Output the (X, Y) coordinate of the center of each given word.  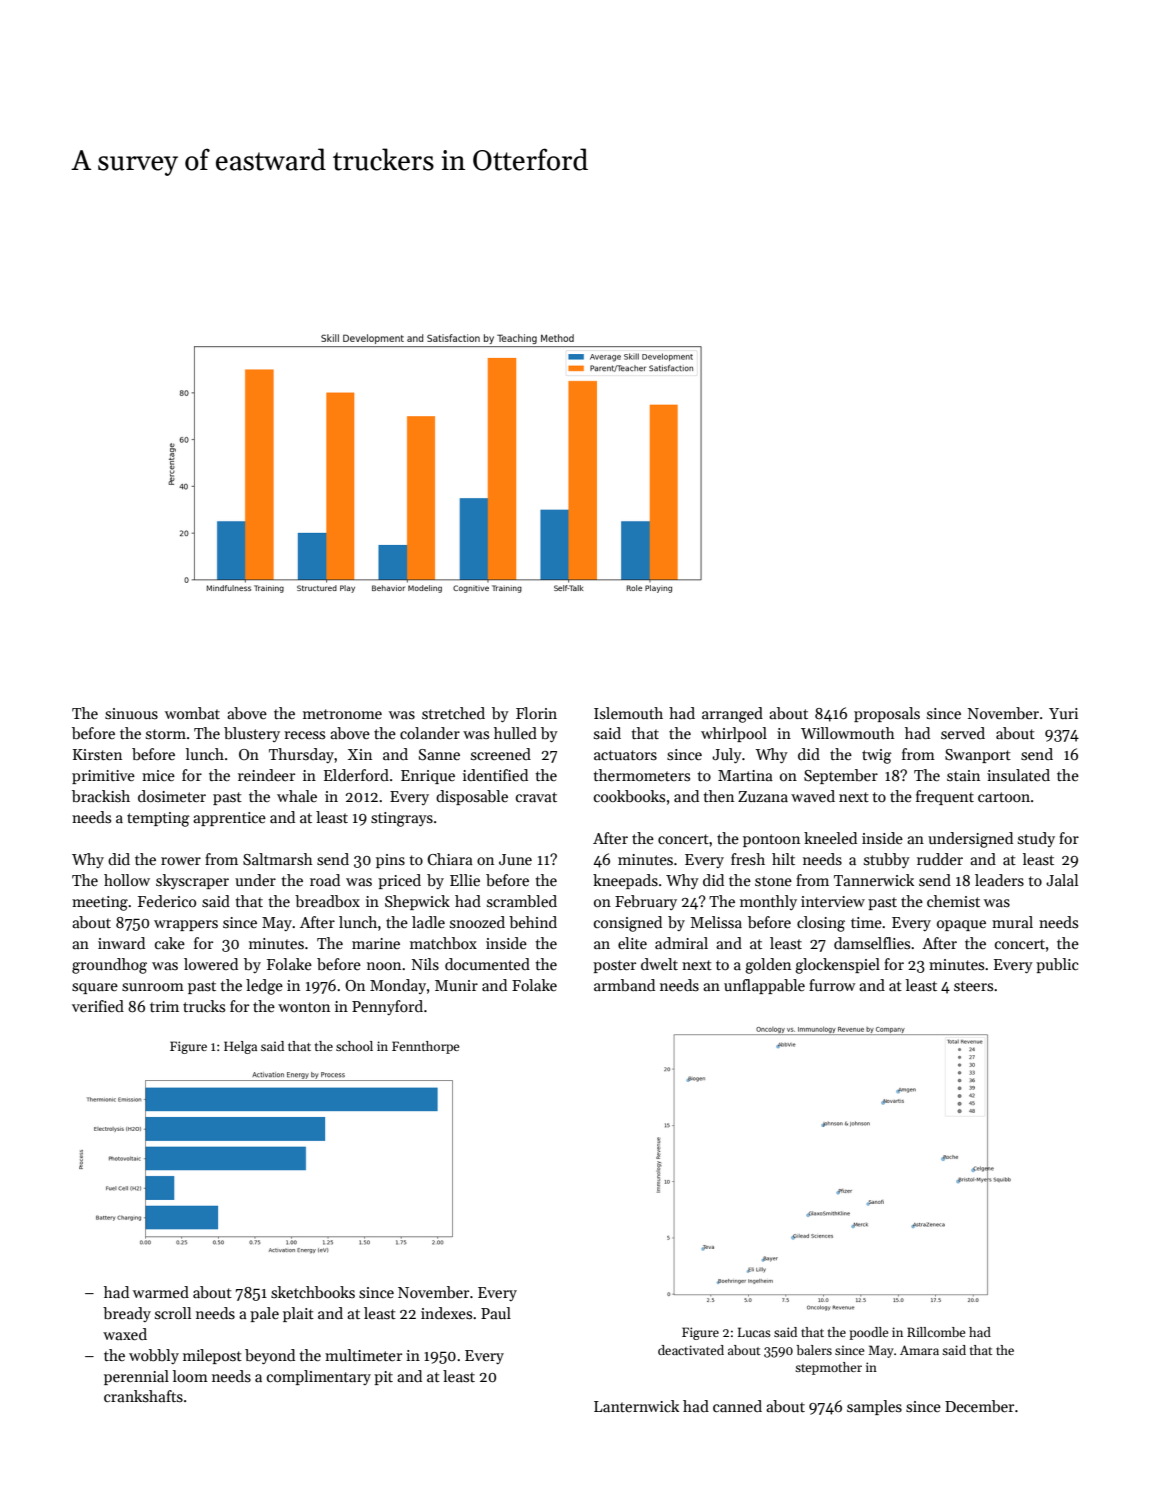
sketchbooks (313, 1292)
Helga (240, 1047)
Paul (496, 1313)
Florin (536, 713)
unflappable (764, 986)
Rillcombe (936, 1332)
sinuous (131, 713)
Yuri (1063, 713)
